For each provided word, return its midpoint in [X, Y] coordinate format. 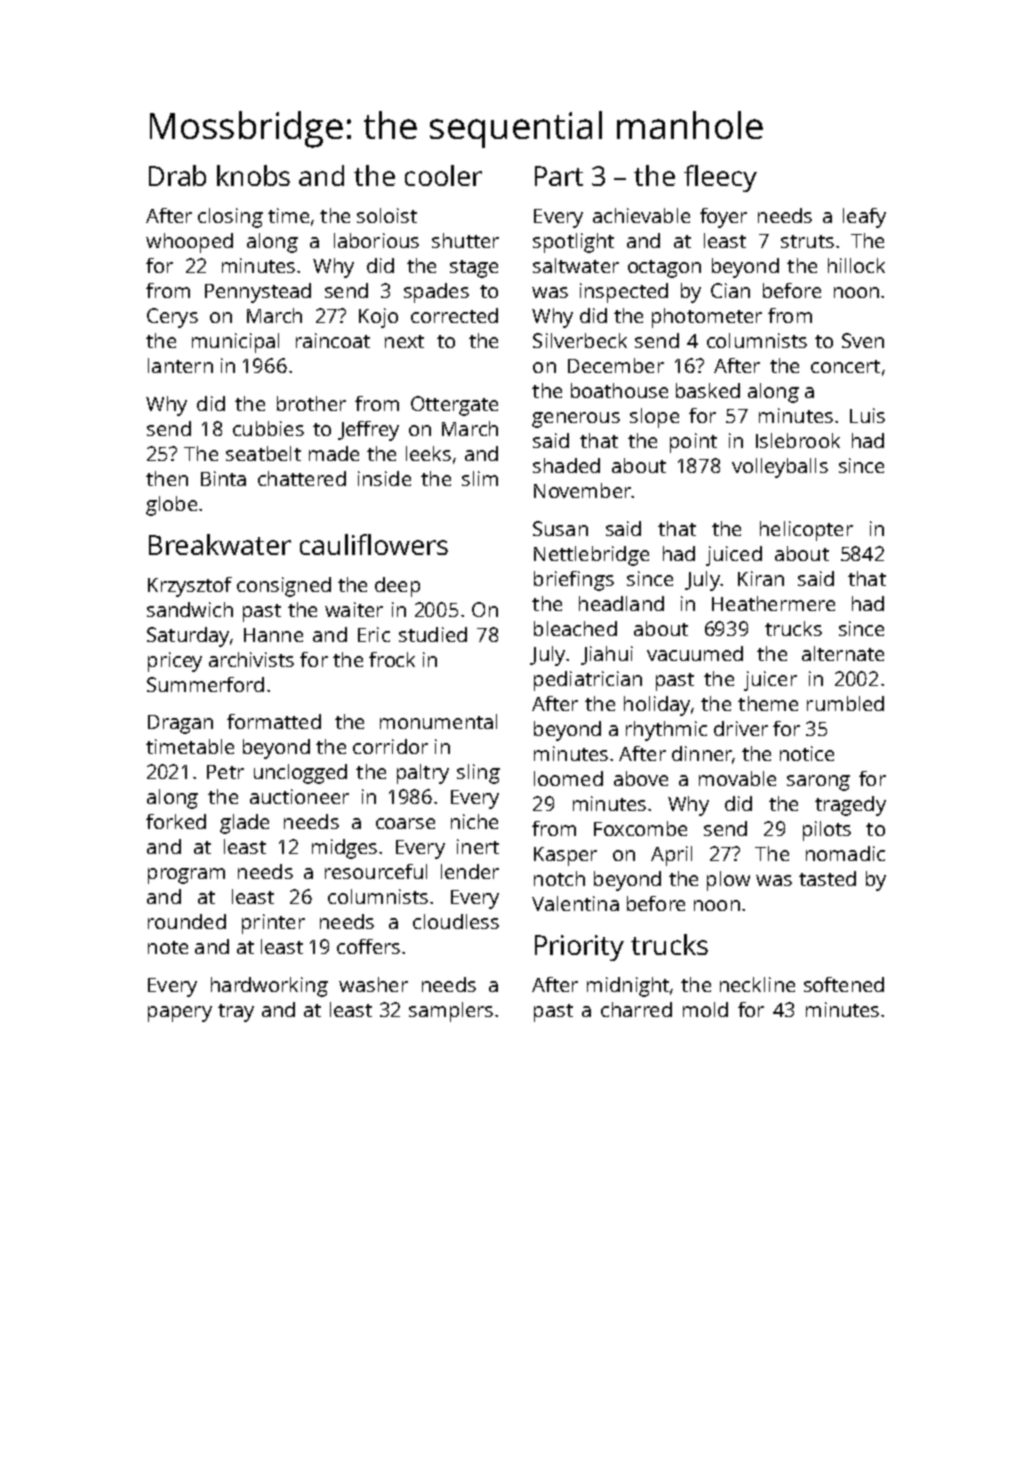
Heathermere [773, 603]
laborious [376, 240]
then [167, 478]
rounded [187, 921]
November [582, 490]
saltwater [576, 265]
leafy [864, 218]
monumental [438, 721]
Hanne [273, 635]
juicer [770, 681]
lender [470, 871]
